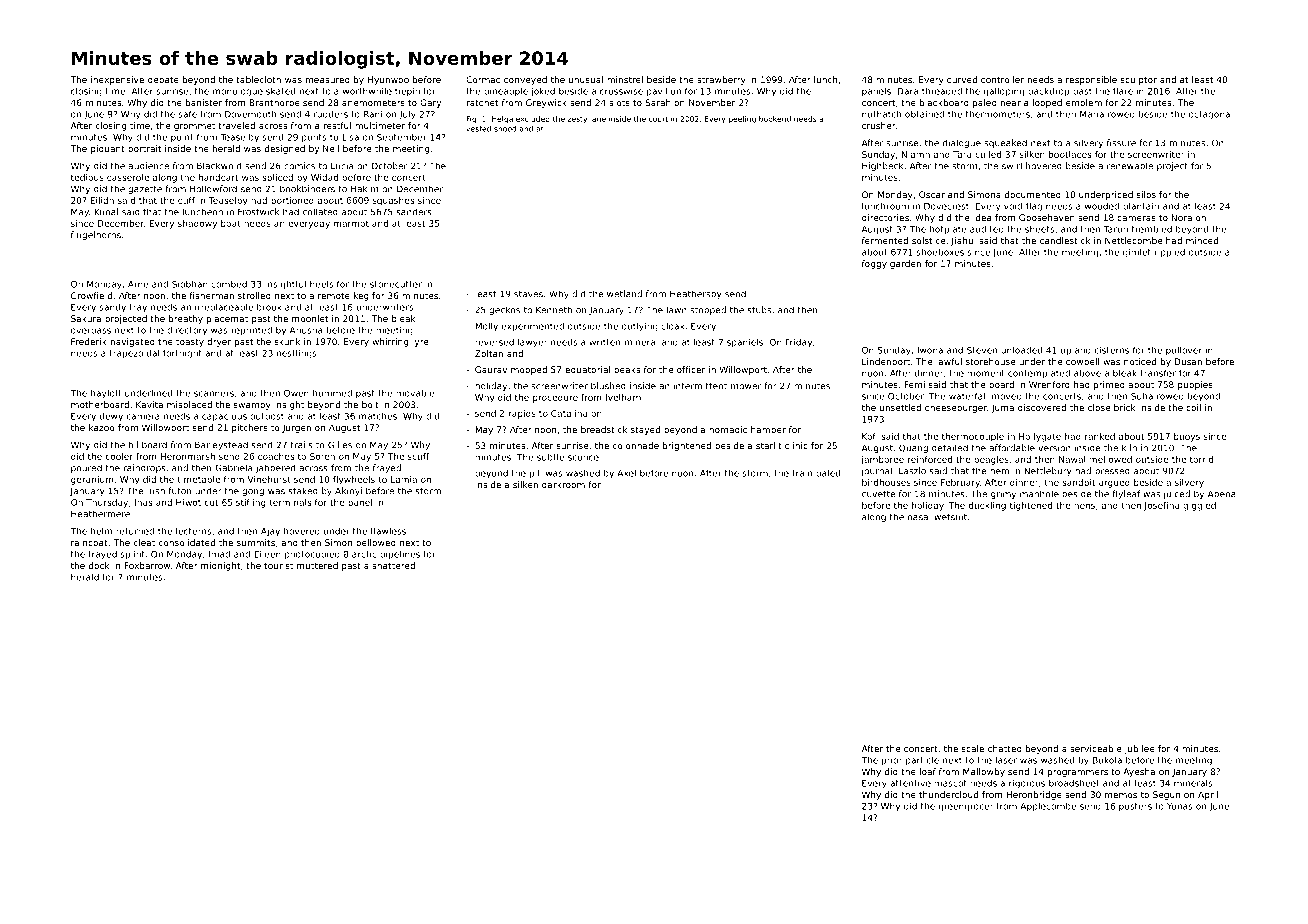 Image resolution: width=1308 pixels, height=924 pixels. Describe the element at coordinates (86, 468) in the screenshot. I see `poured` at that location.
